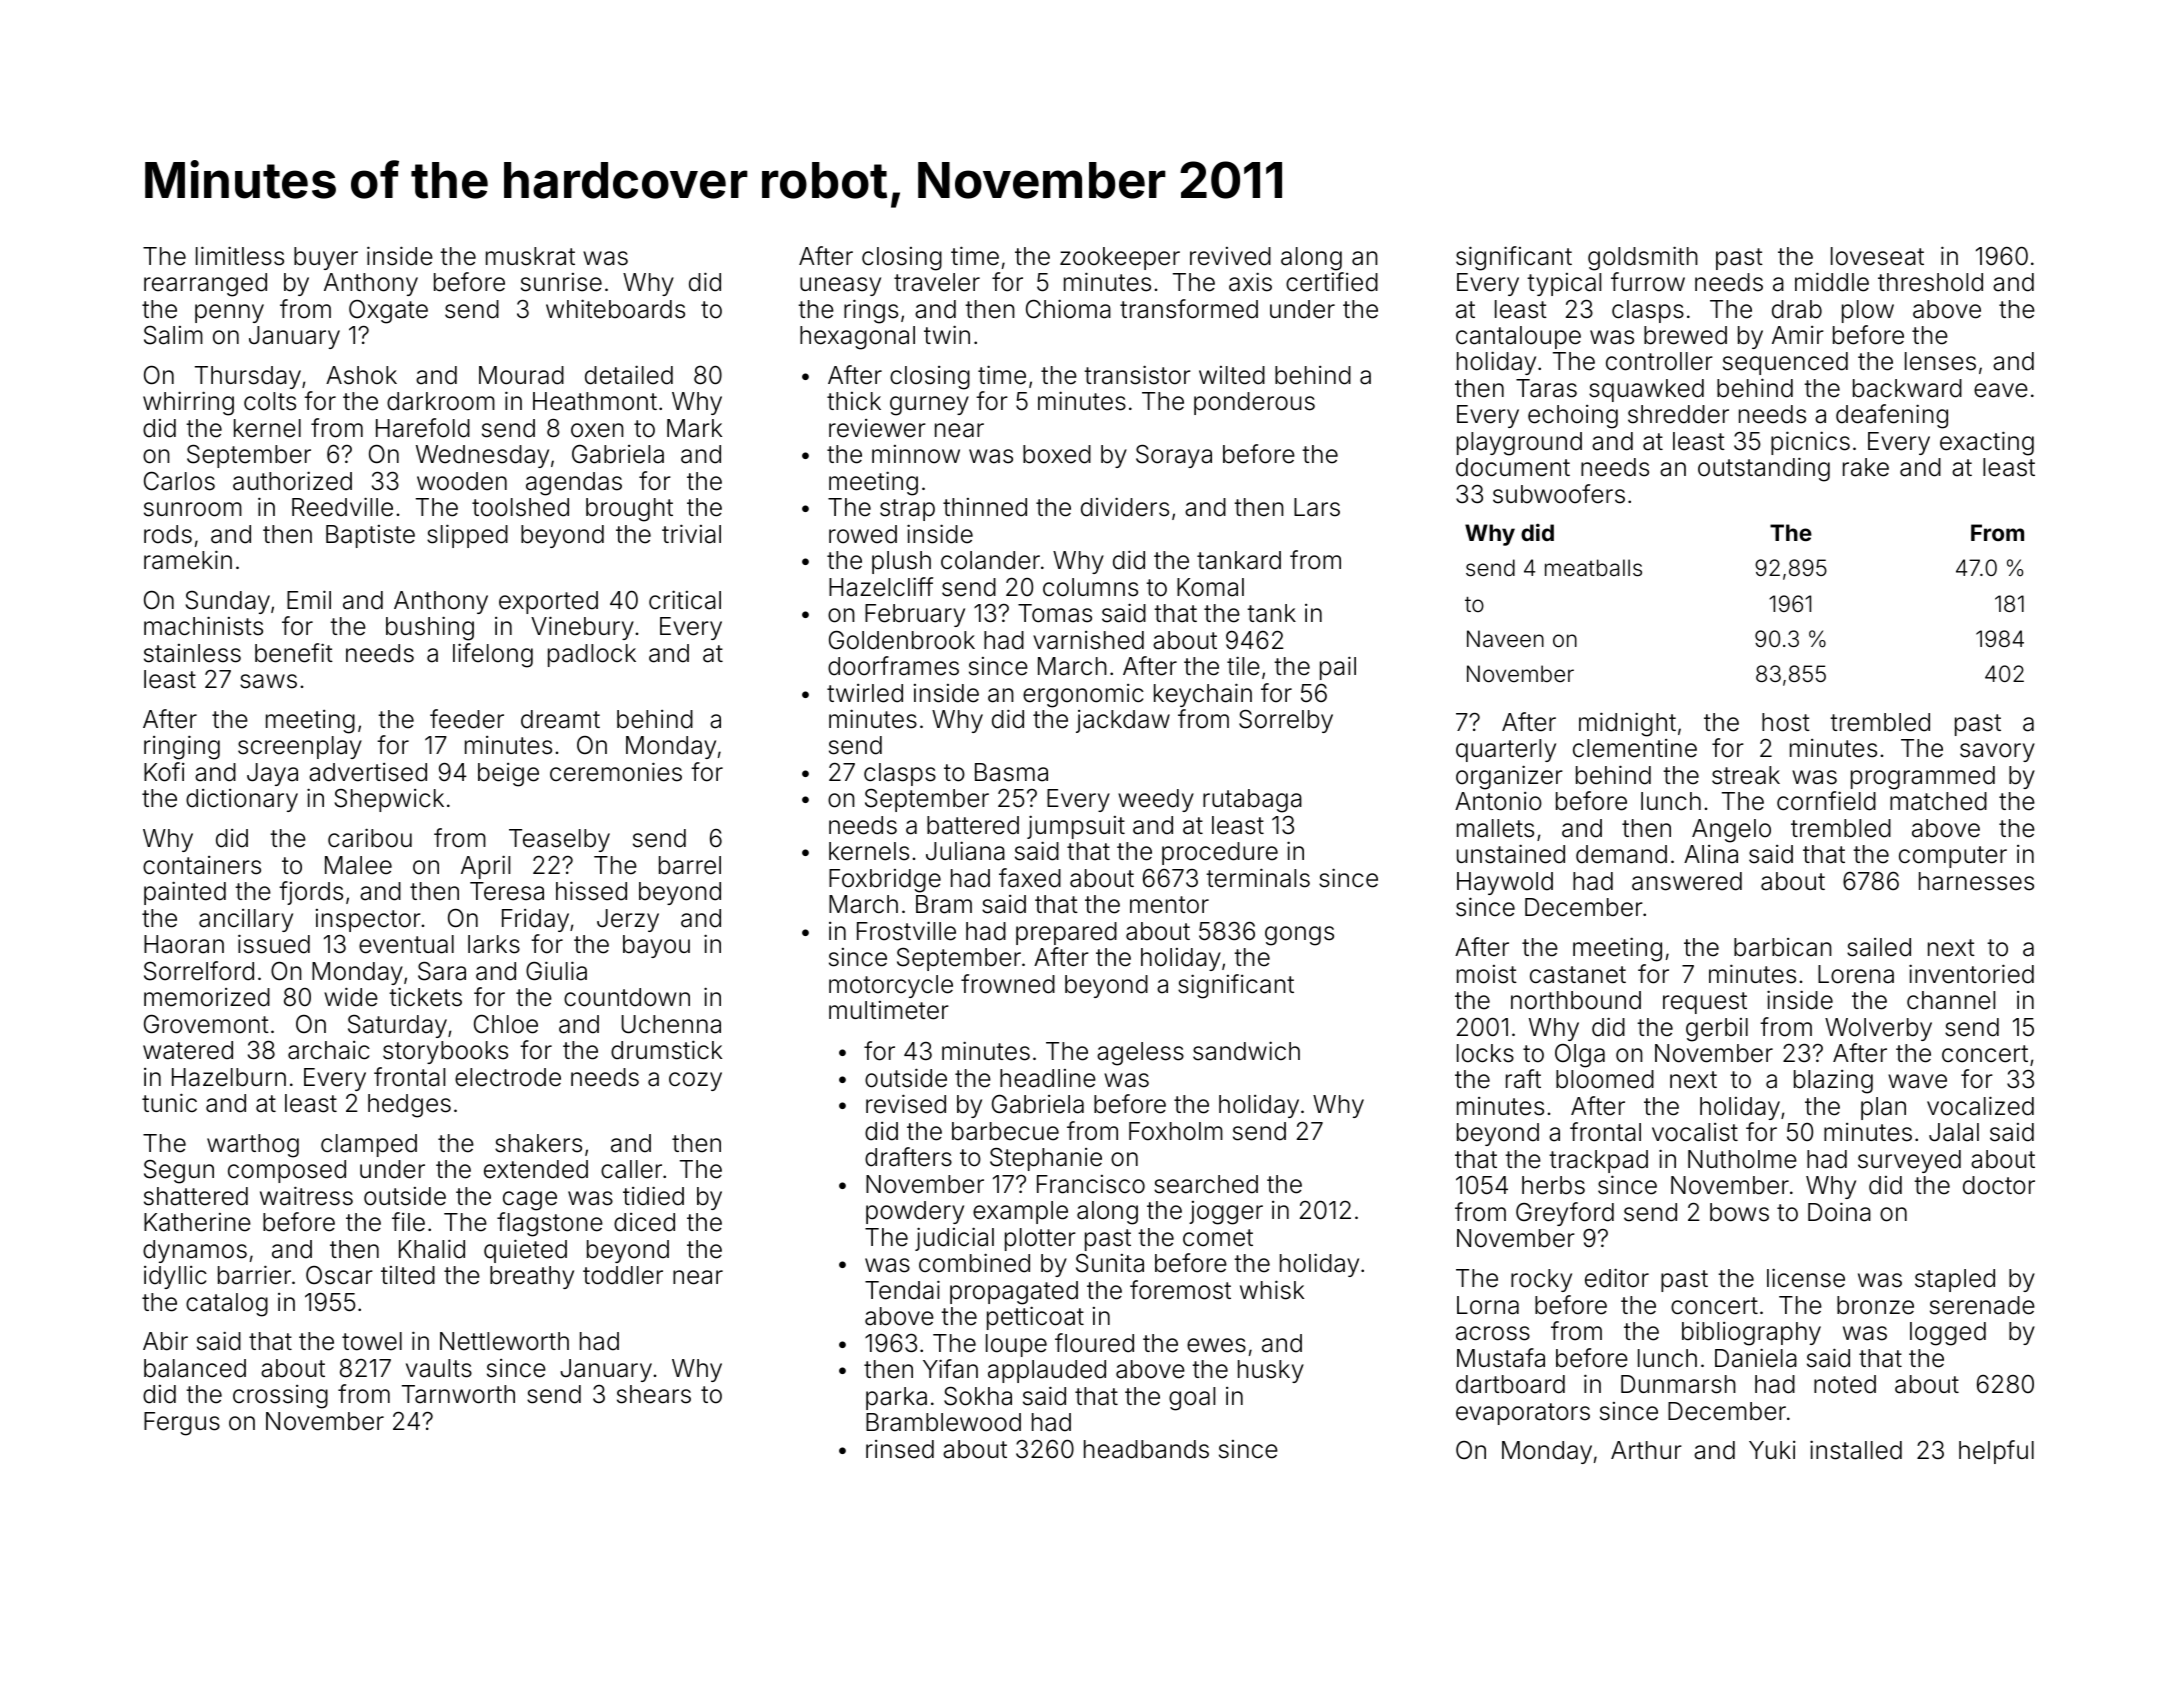 The image size is (2178, 1683). Describe the element at coordinates (372, 1341) in the page. I see `towel` at that location.
